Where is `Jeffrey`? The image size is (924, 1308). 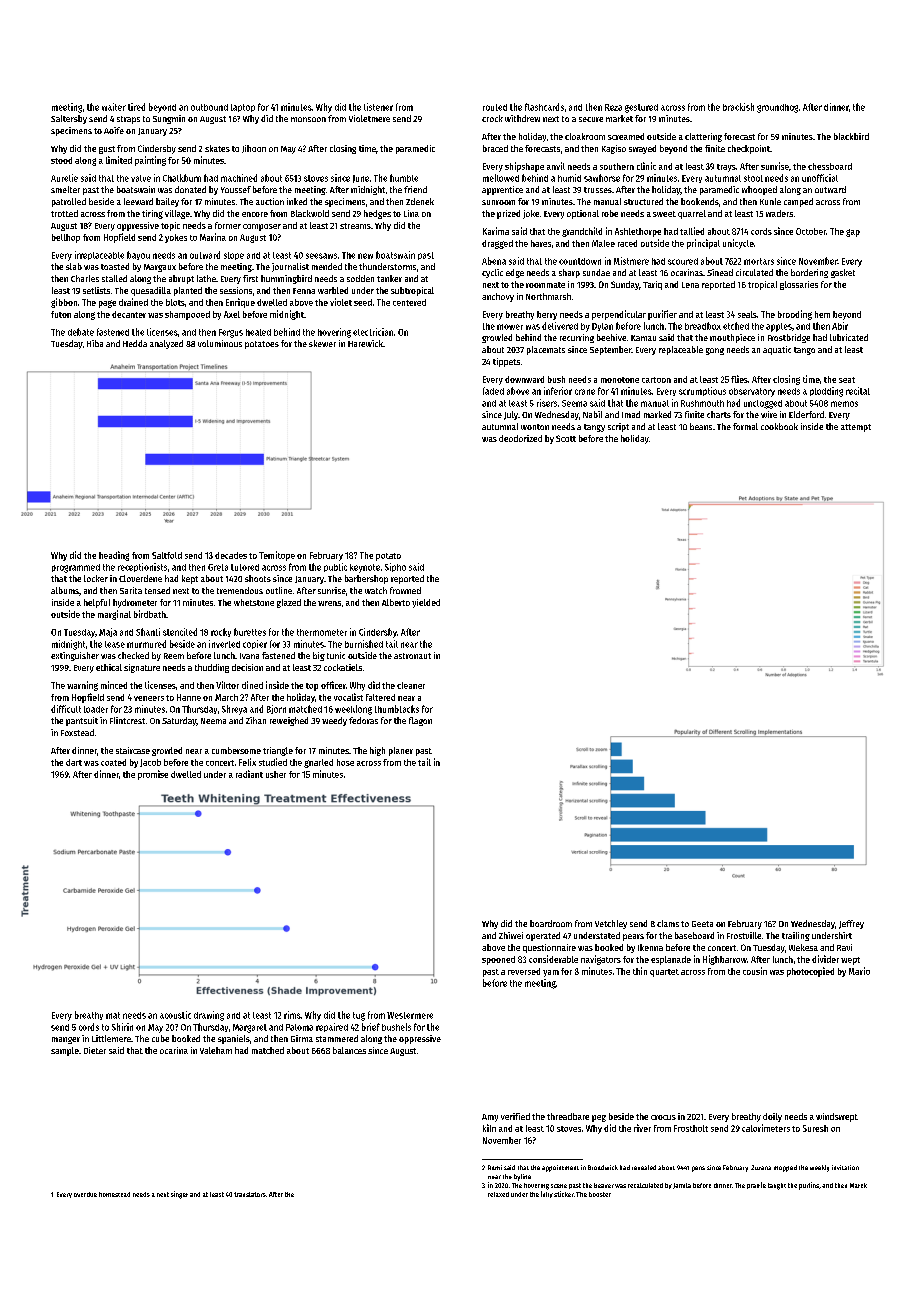
Jeffrey is located at coordinates (851, 924).
